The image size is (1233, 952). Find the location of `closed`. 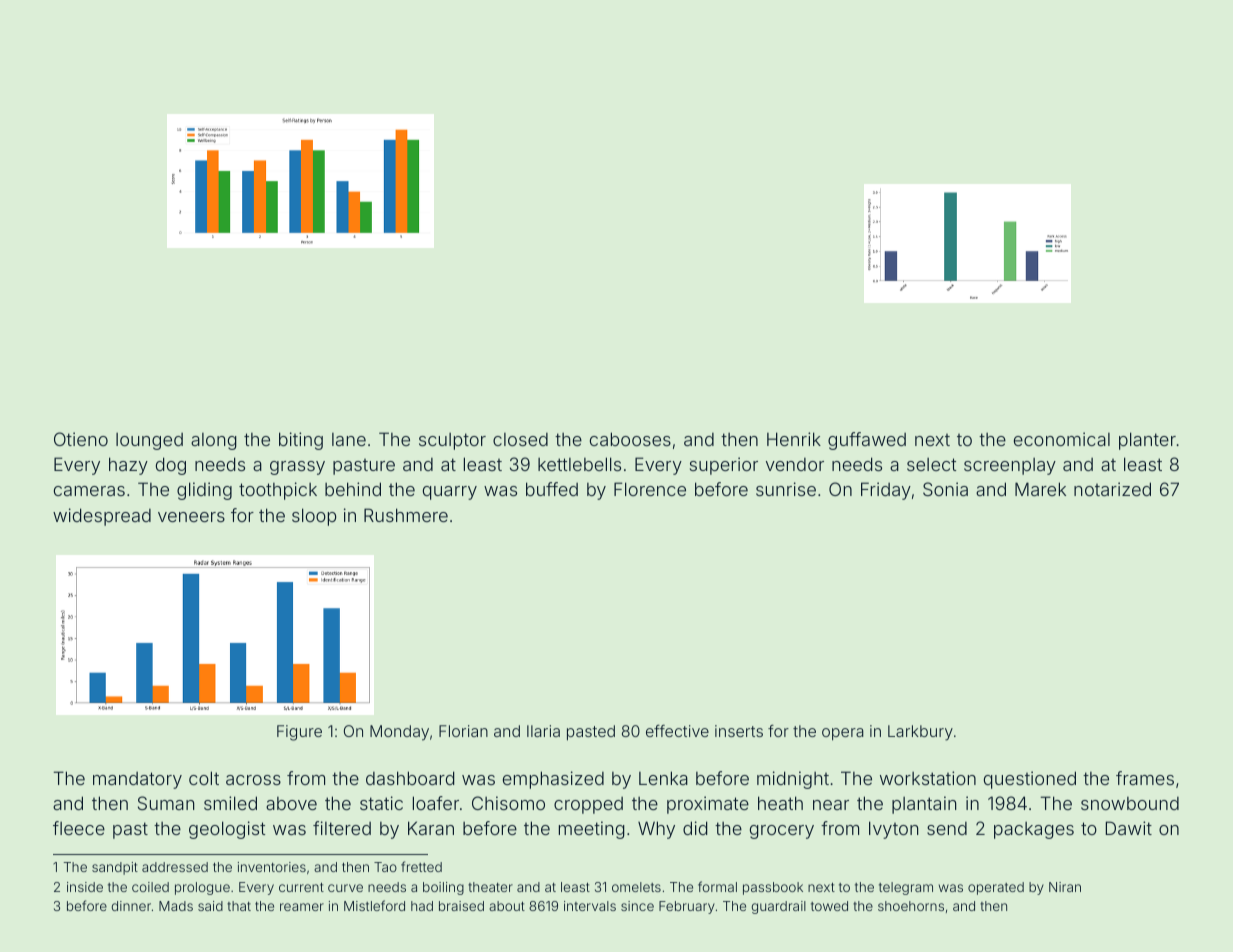

closed is located at coordinates (520, 439).
